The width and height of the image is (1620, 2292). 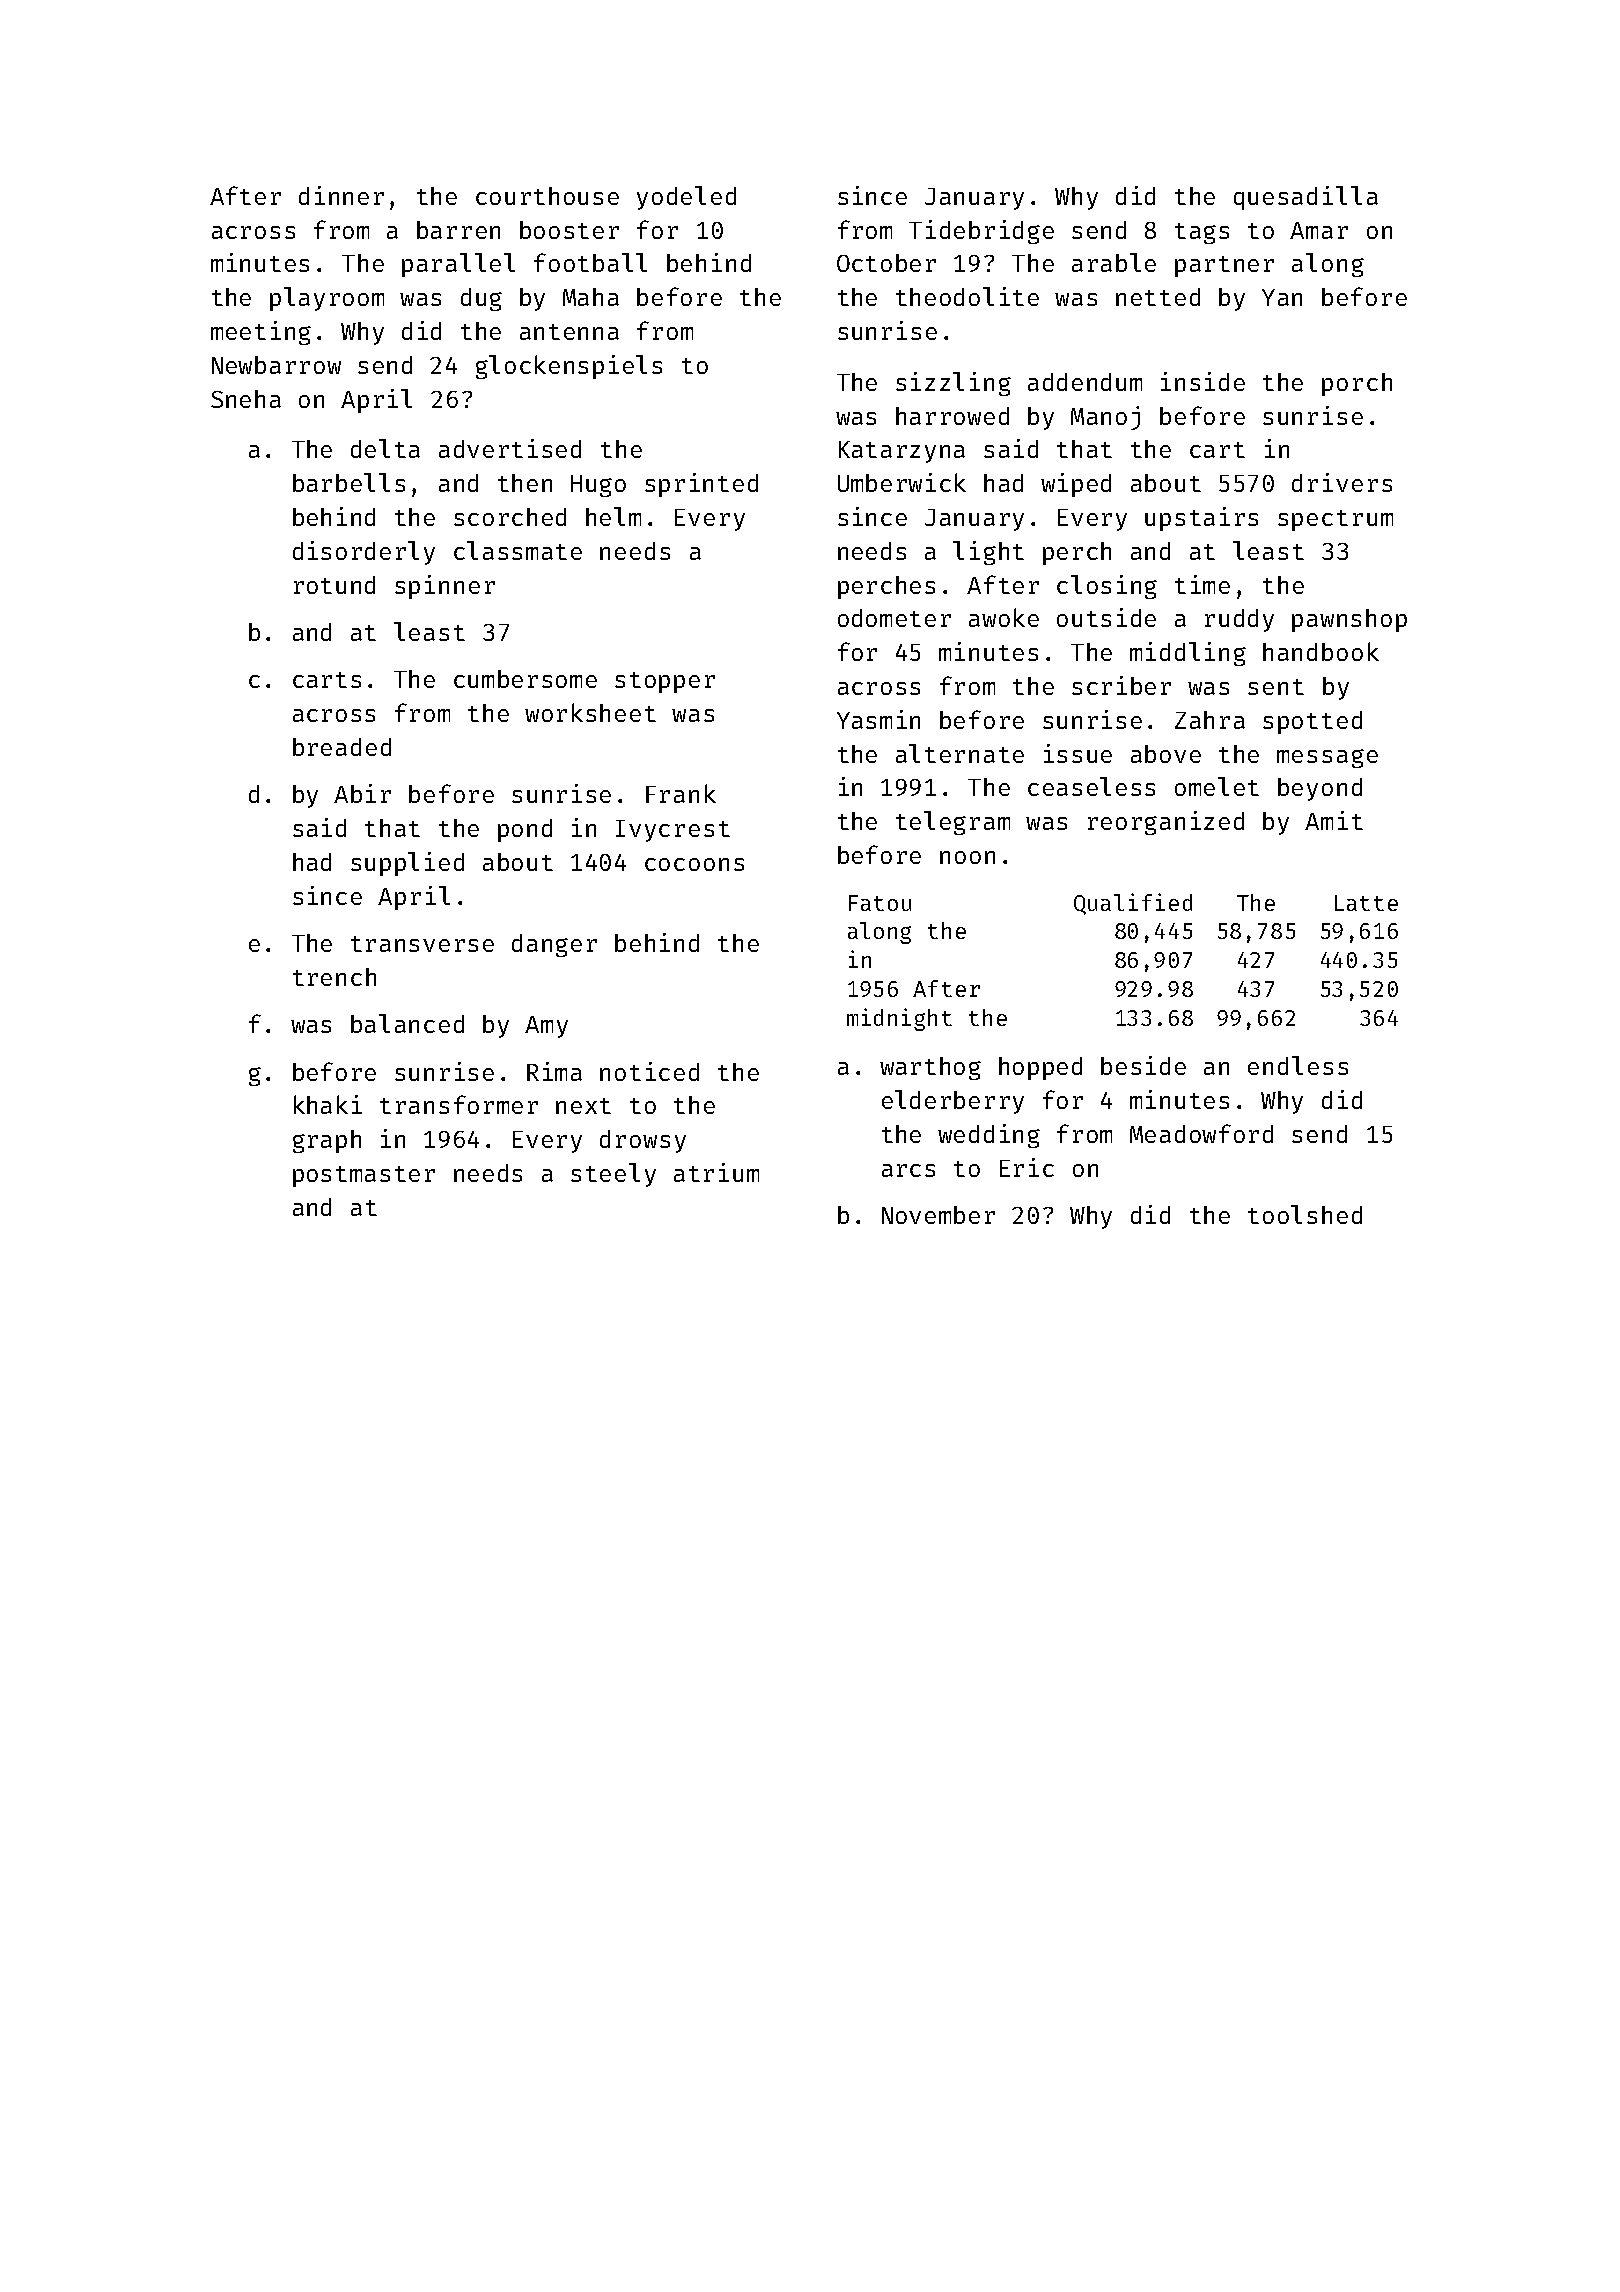 What do you see at coordinates (364, 1176) in the image?
I see `postmaster` at bounding box center [364, 1176].
